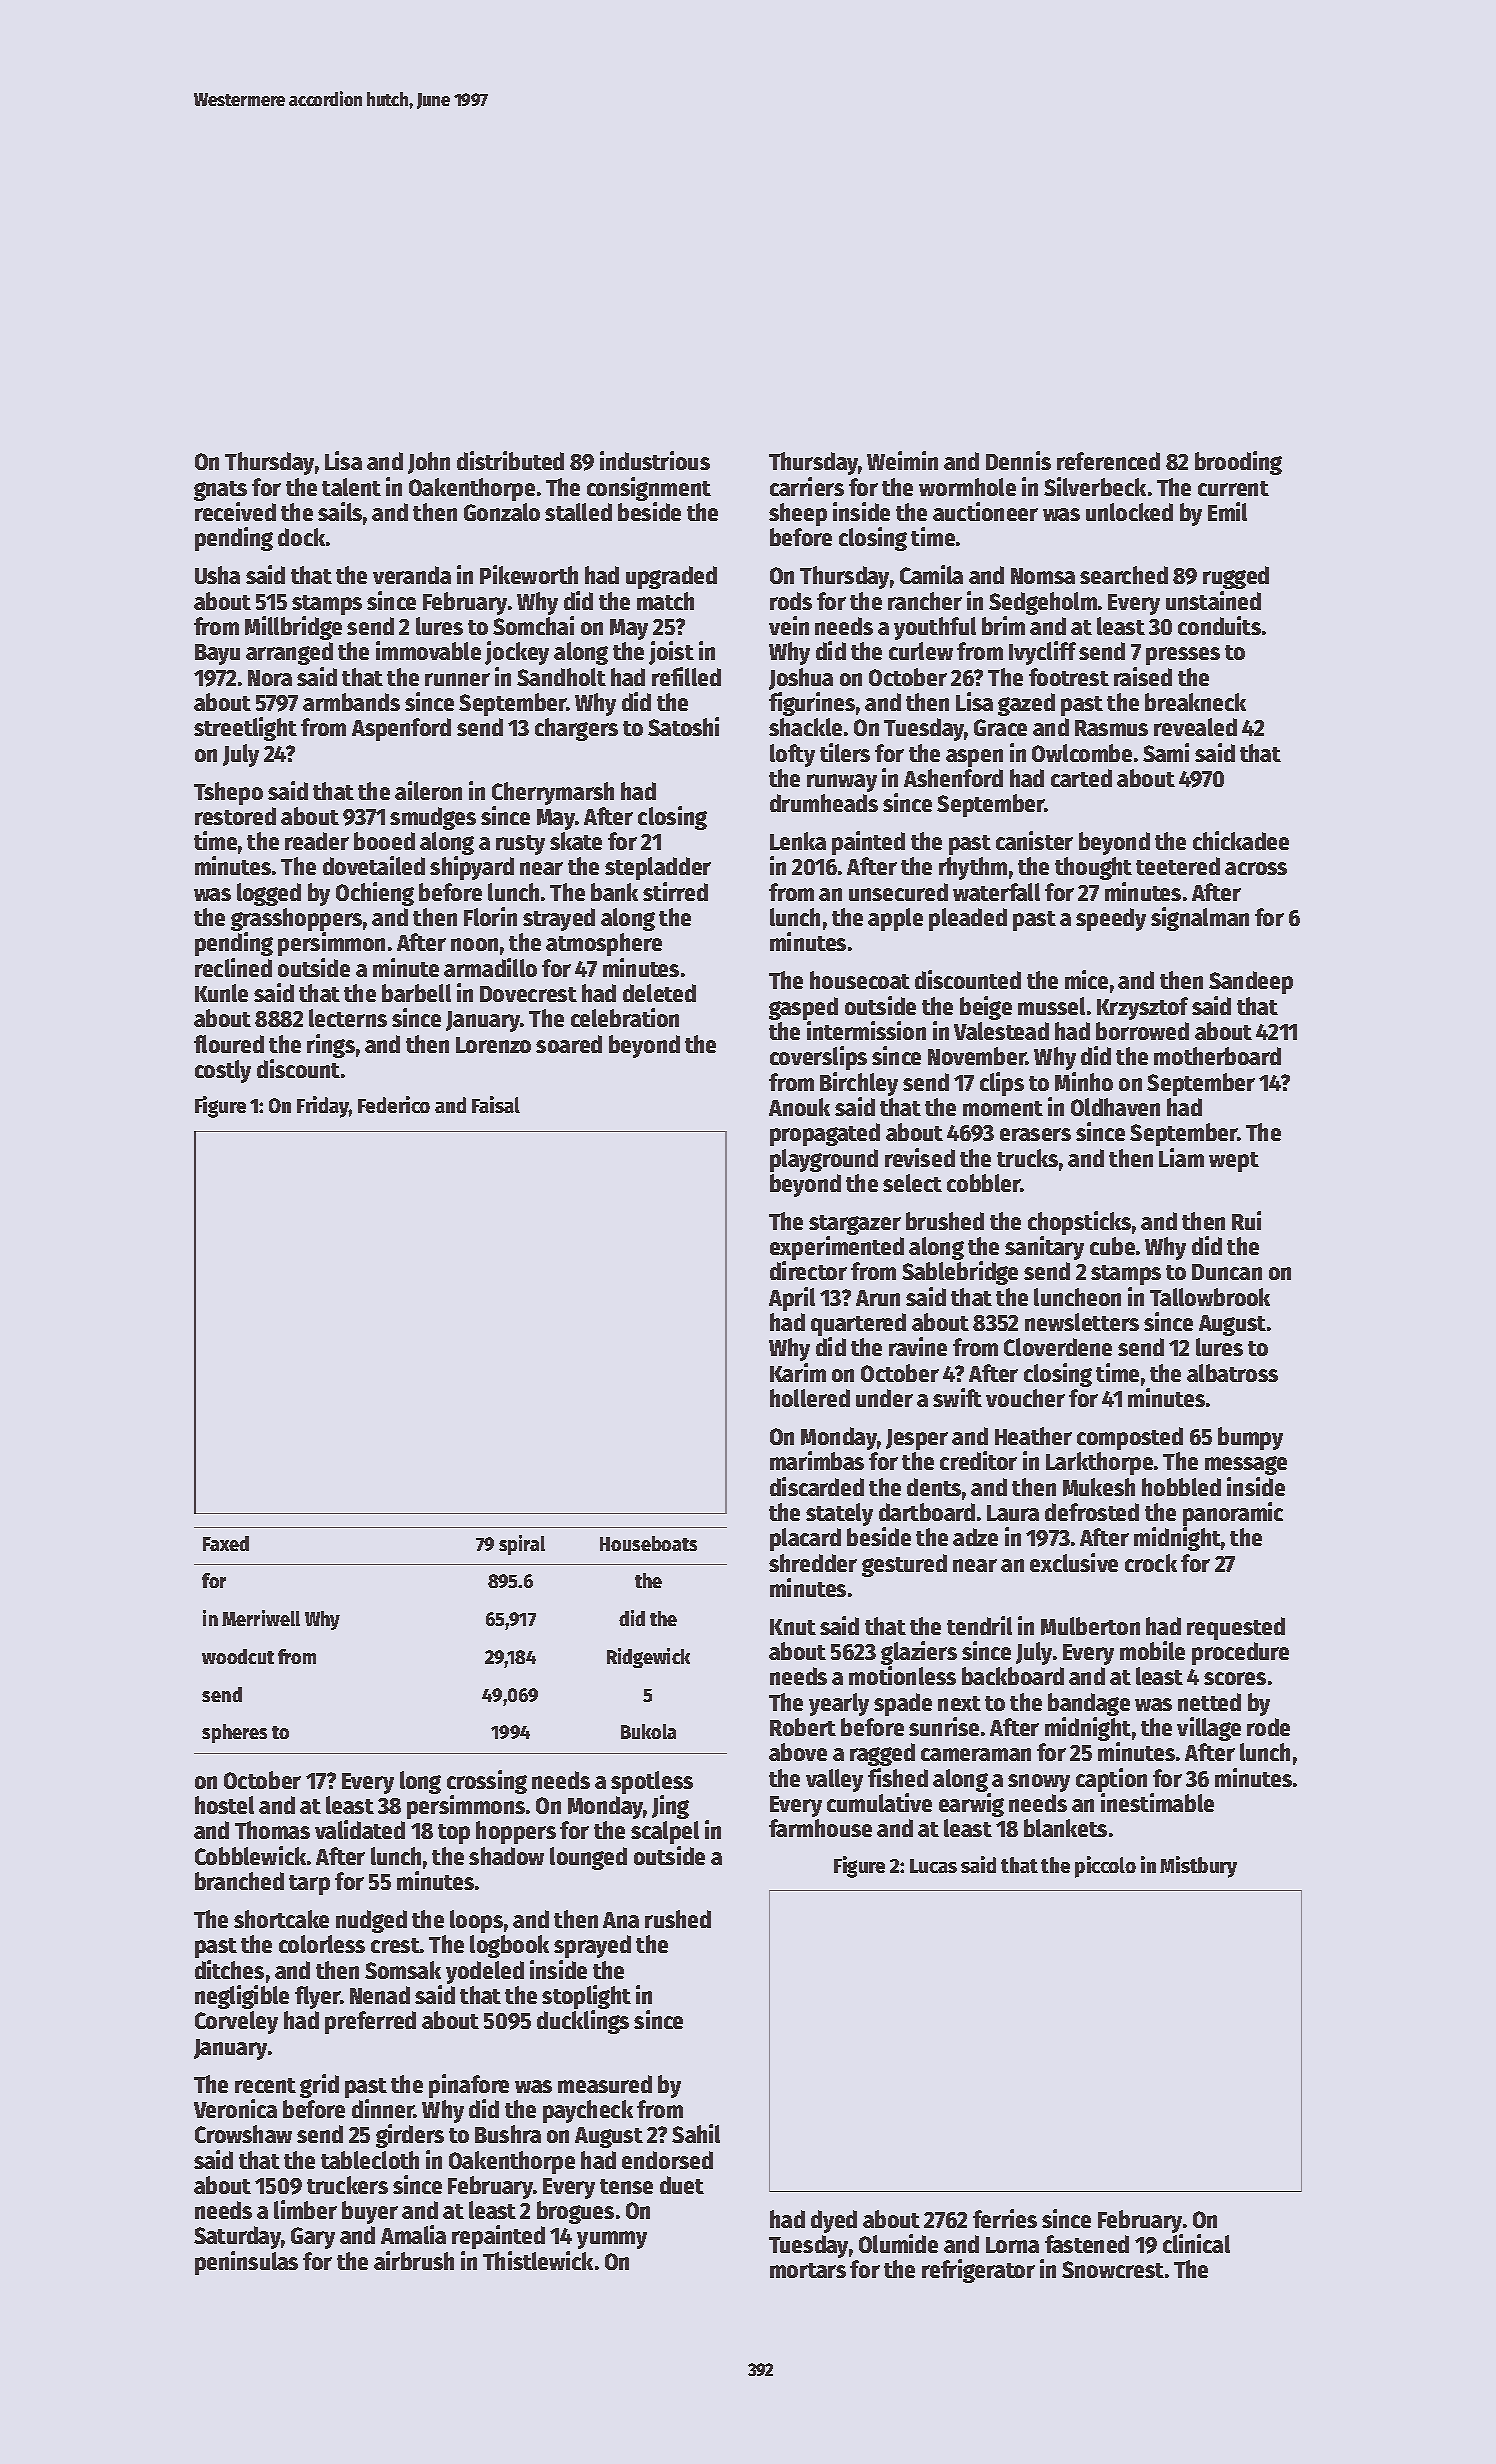  I want to click on Emil, so click(1227, 511).
